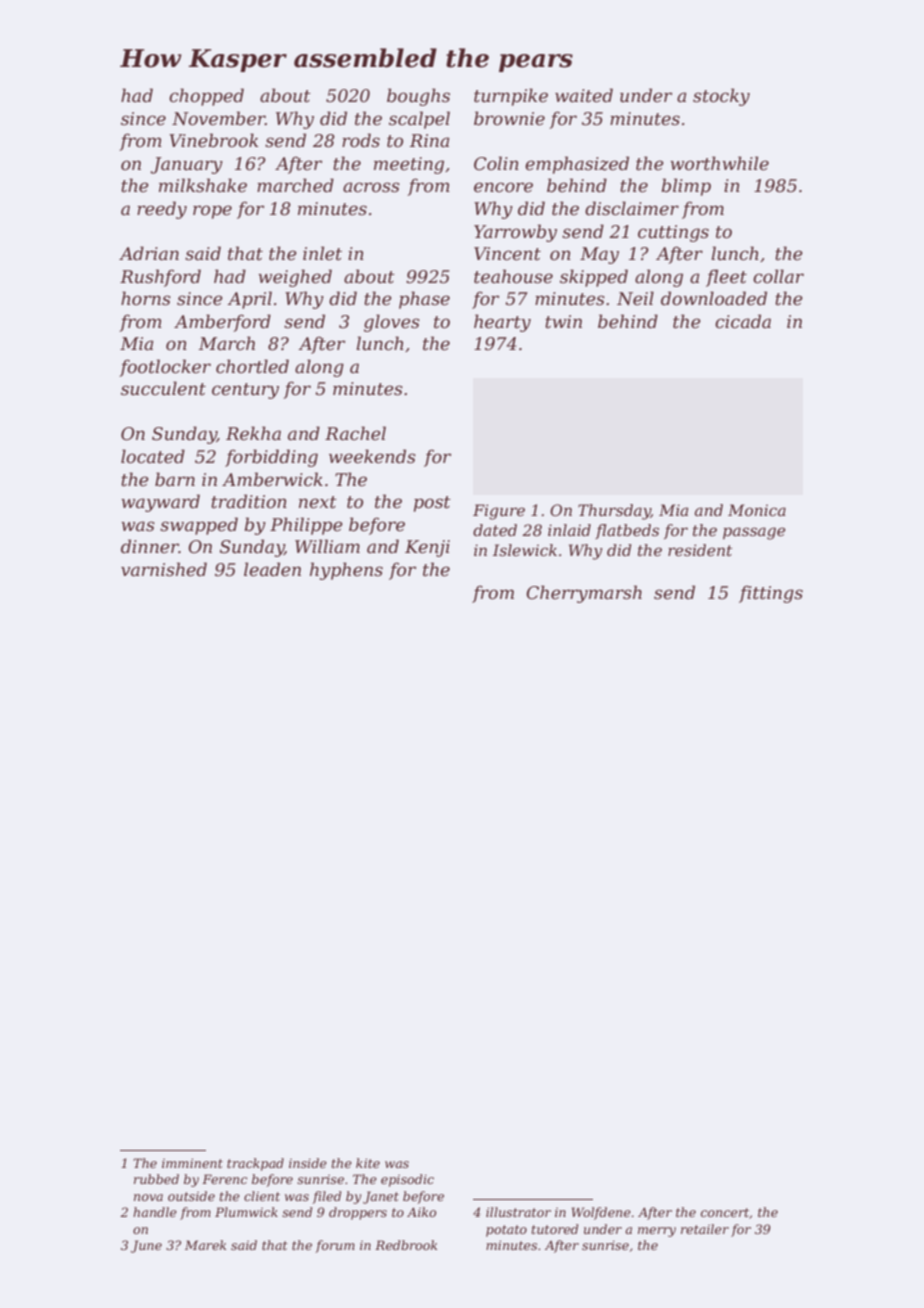 This document has width=924, height=1308. I want to click on barn, so click(175, 479).
